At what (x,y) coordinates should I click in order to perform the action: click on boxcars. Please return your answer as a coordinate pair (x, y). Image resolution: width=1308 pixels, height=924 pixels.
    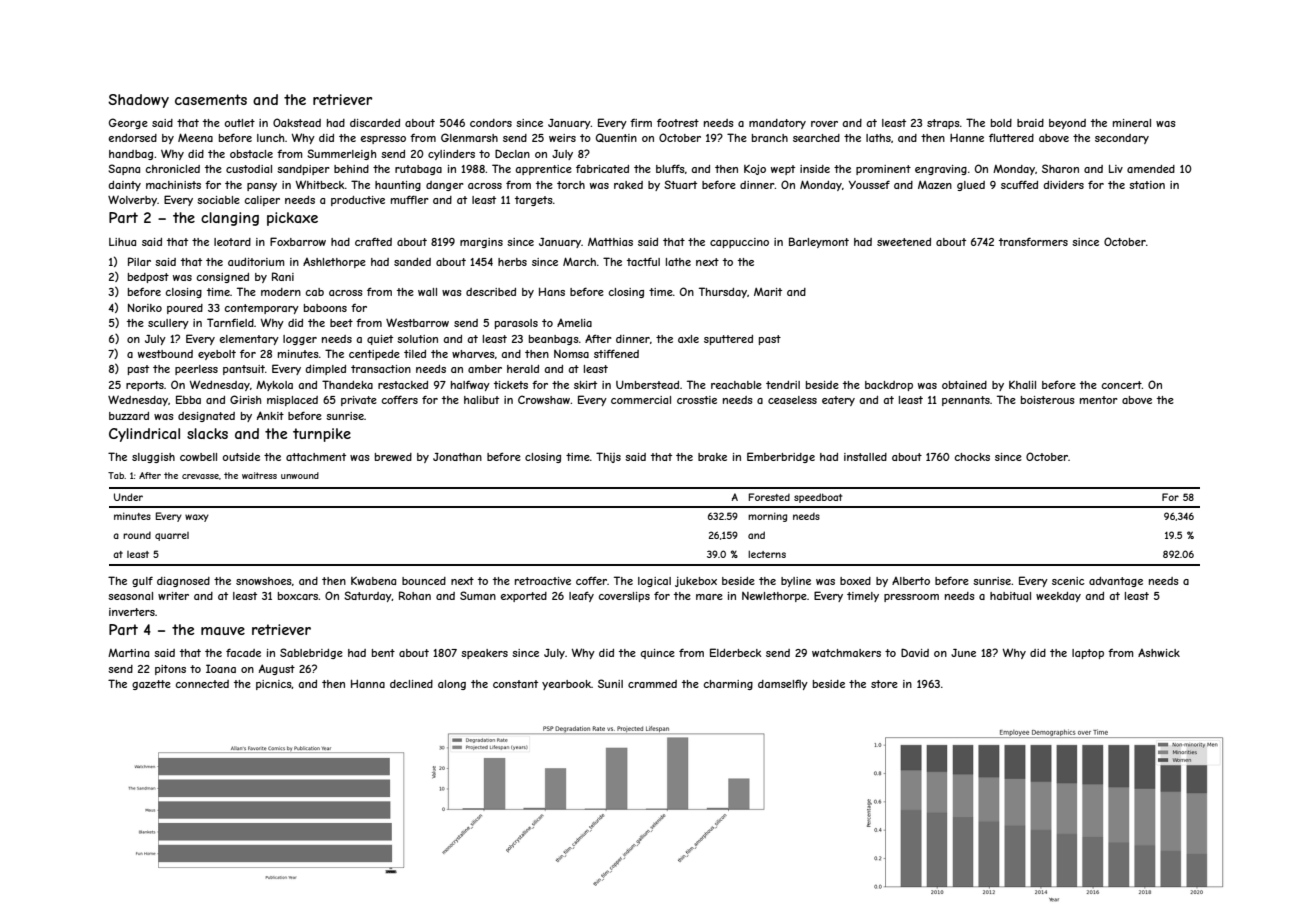
    Looking at the image, I should click on (298, 596).
